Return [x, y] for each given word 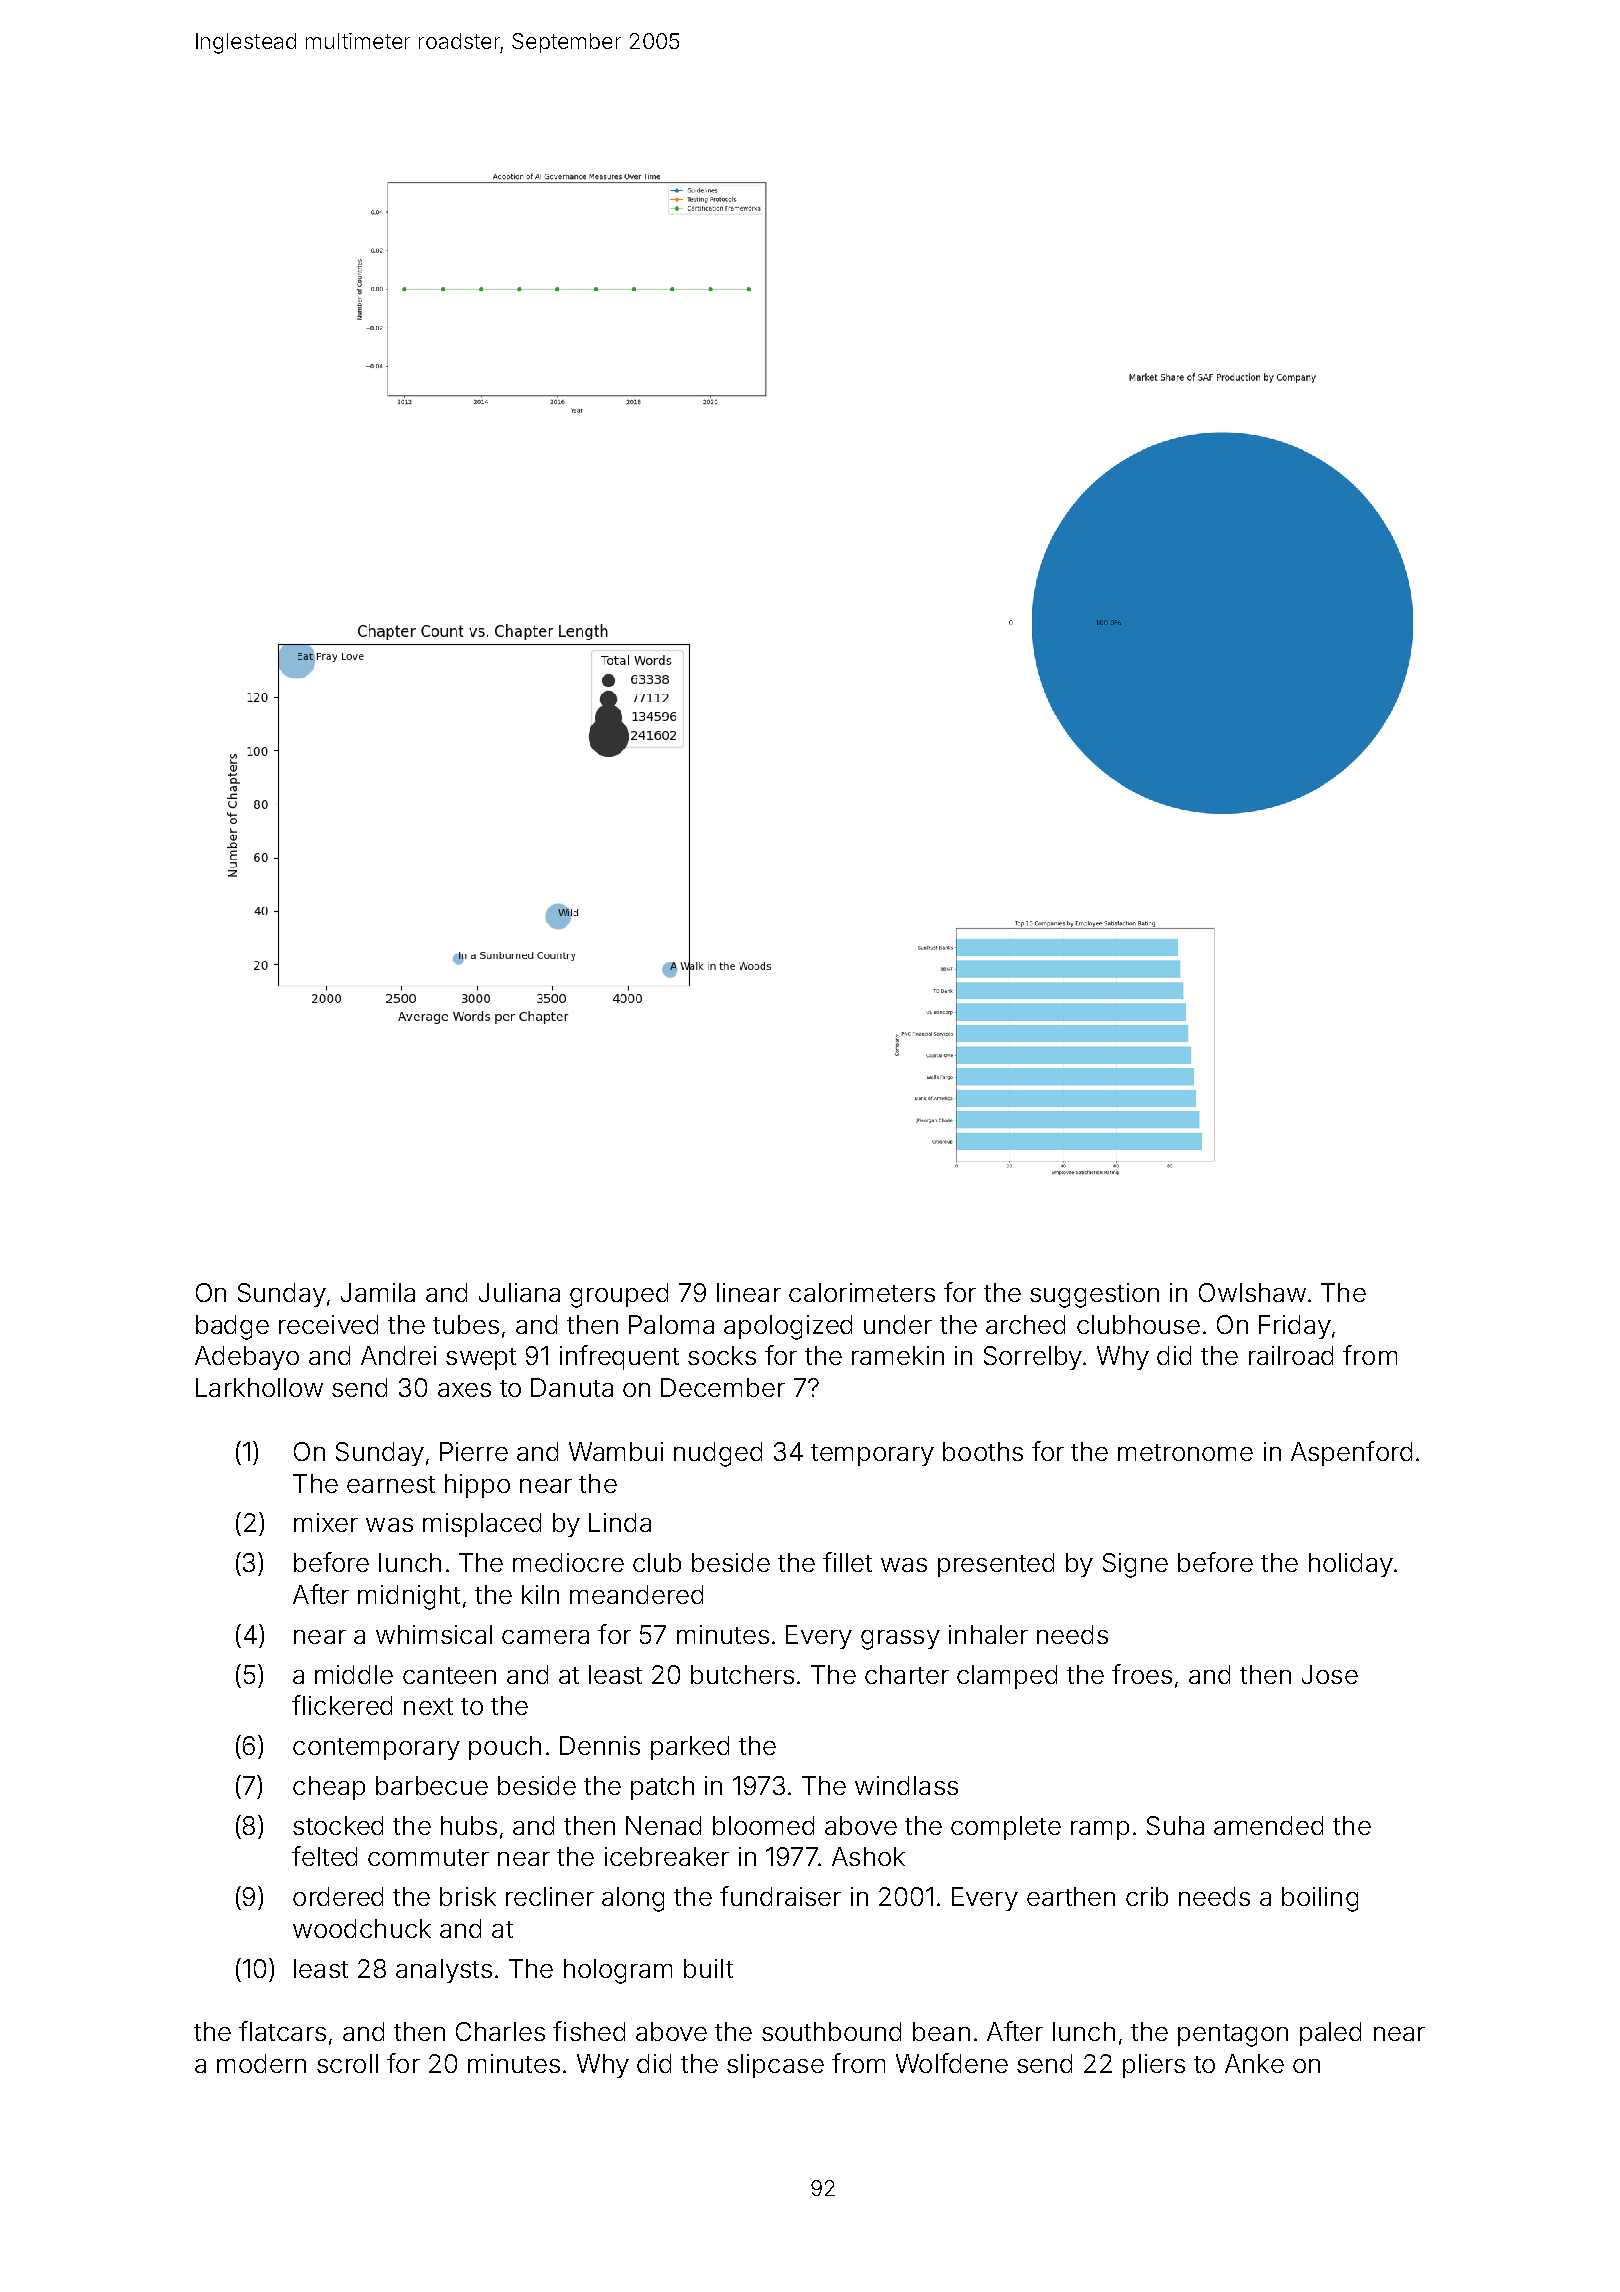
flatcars [282, 2031]
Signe [1135, 1565]
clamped [1007, 1677]
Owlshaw [1252, 1292]
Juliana [519, 1292]
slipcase [775, 2066]
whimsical [434, 1634]
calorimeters [862, 1292]
